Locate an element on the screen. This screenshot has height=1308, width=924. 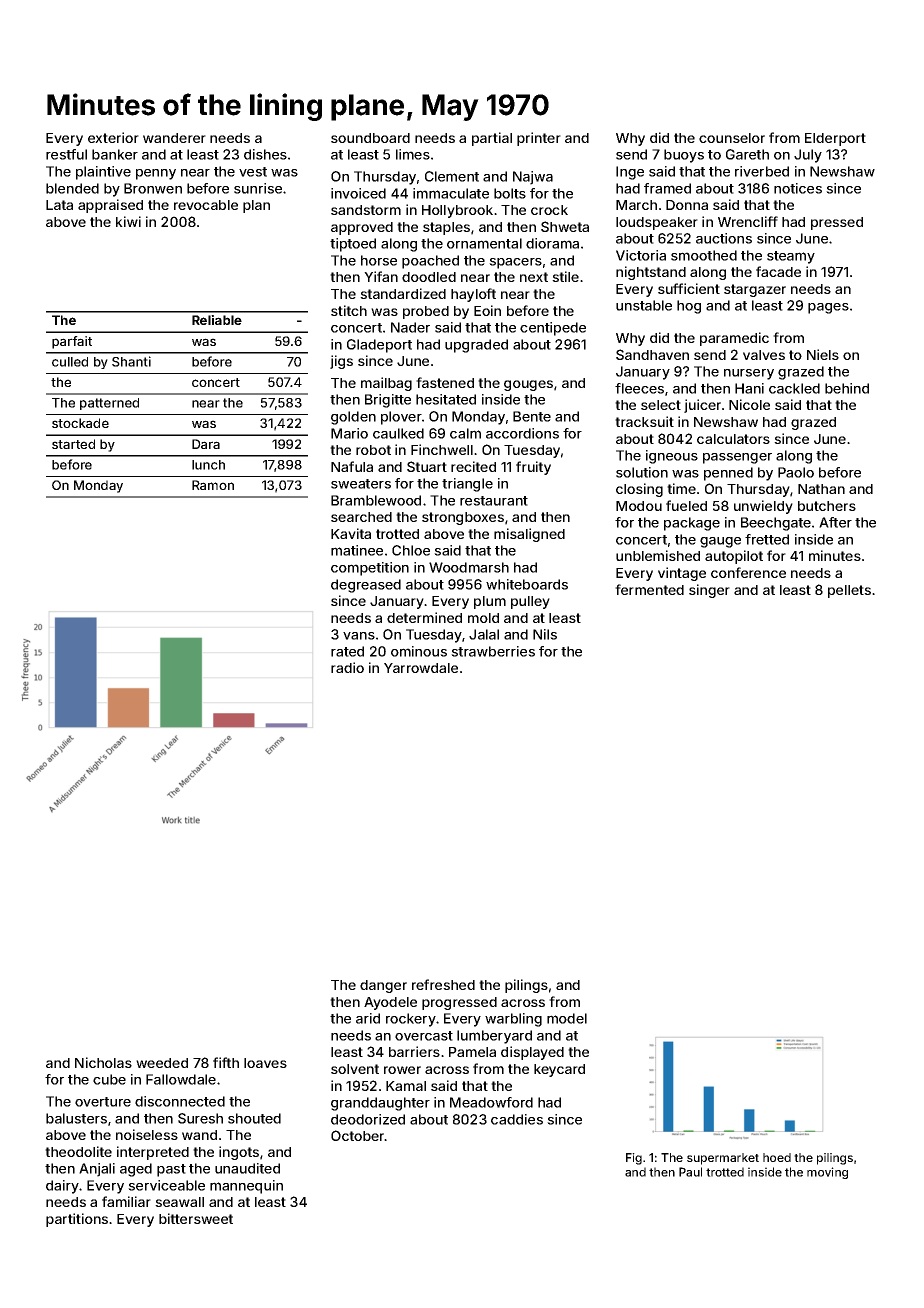
pages is located at coordinates (828, 308).
